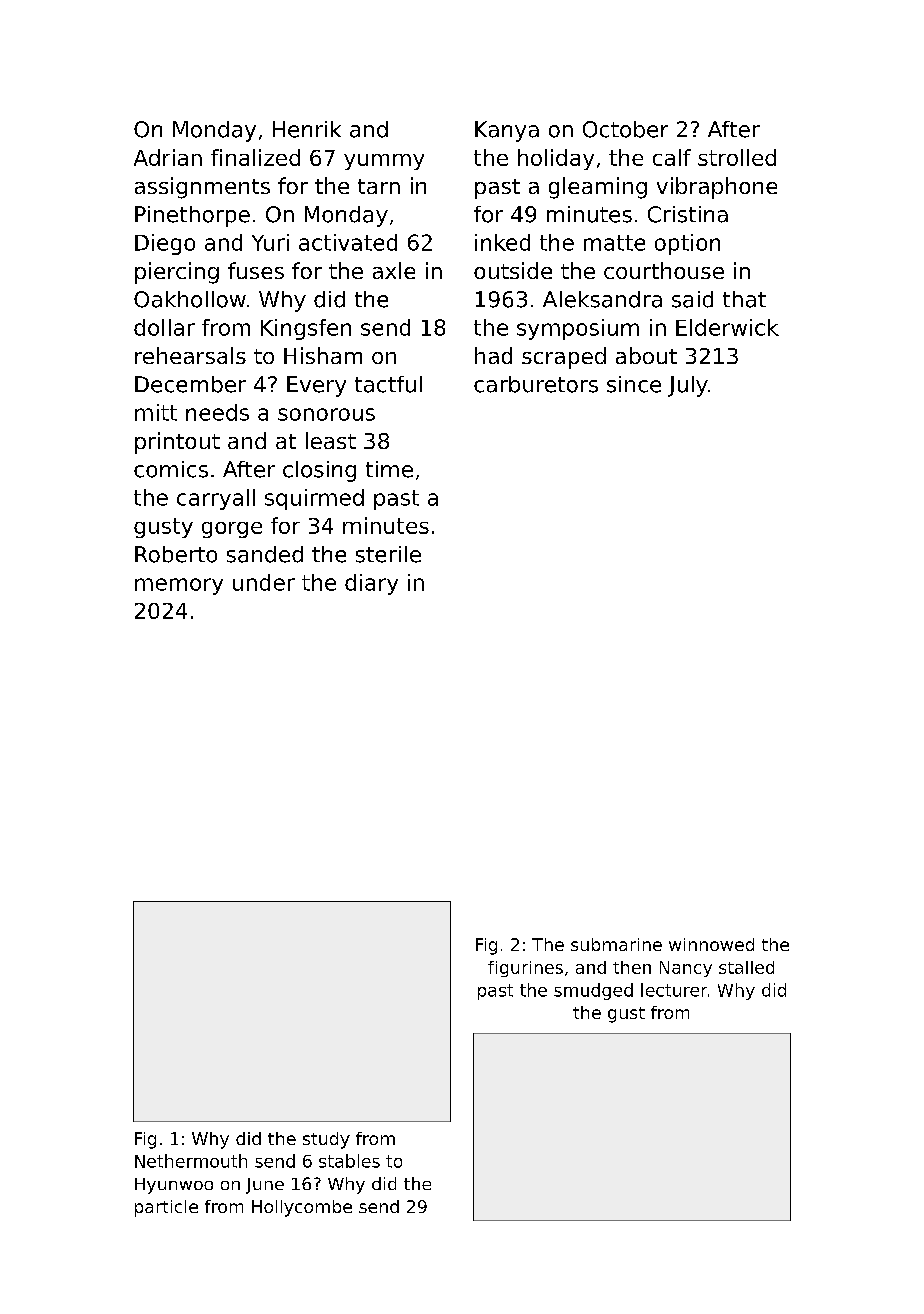  Describe the element at coordinates (191, 1161) in the page. I see `Nethermouth` at that location.
